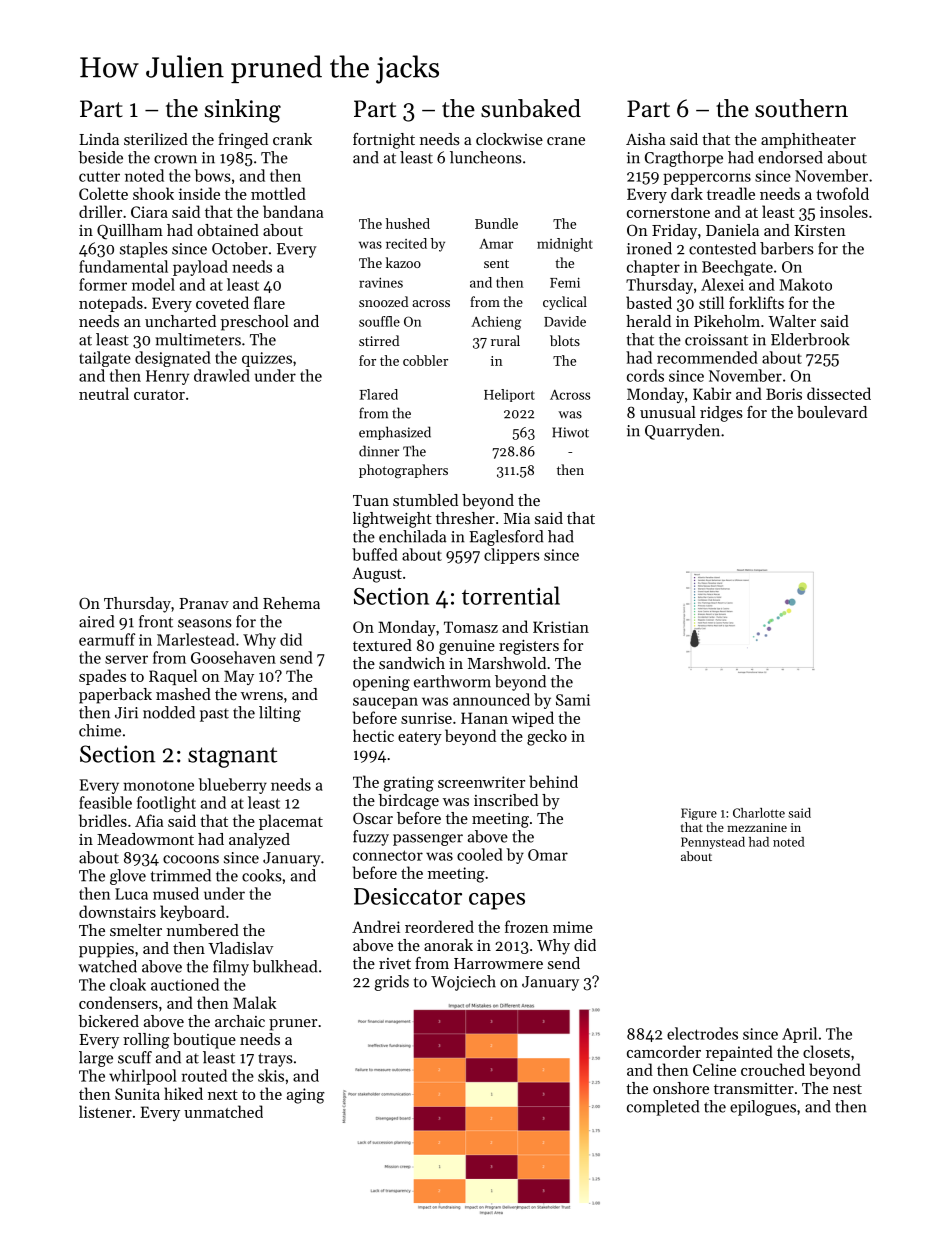  Describe the element at coordinates (403, 471) in the screenshot. I see `photographers` at that location.
